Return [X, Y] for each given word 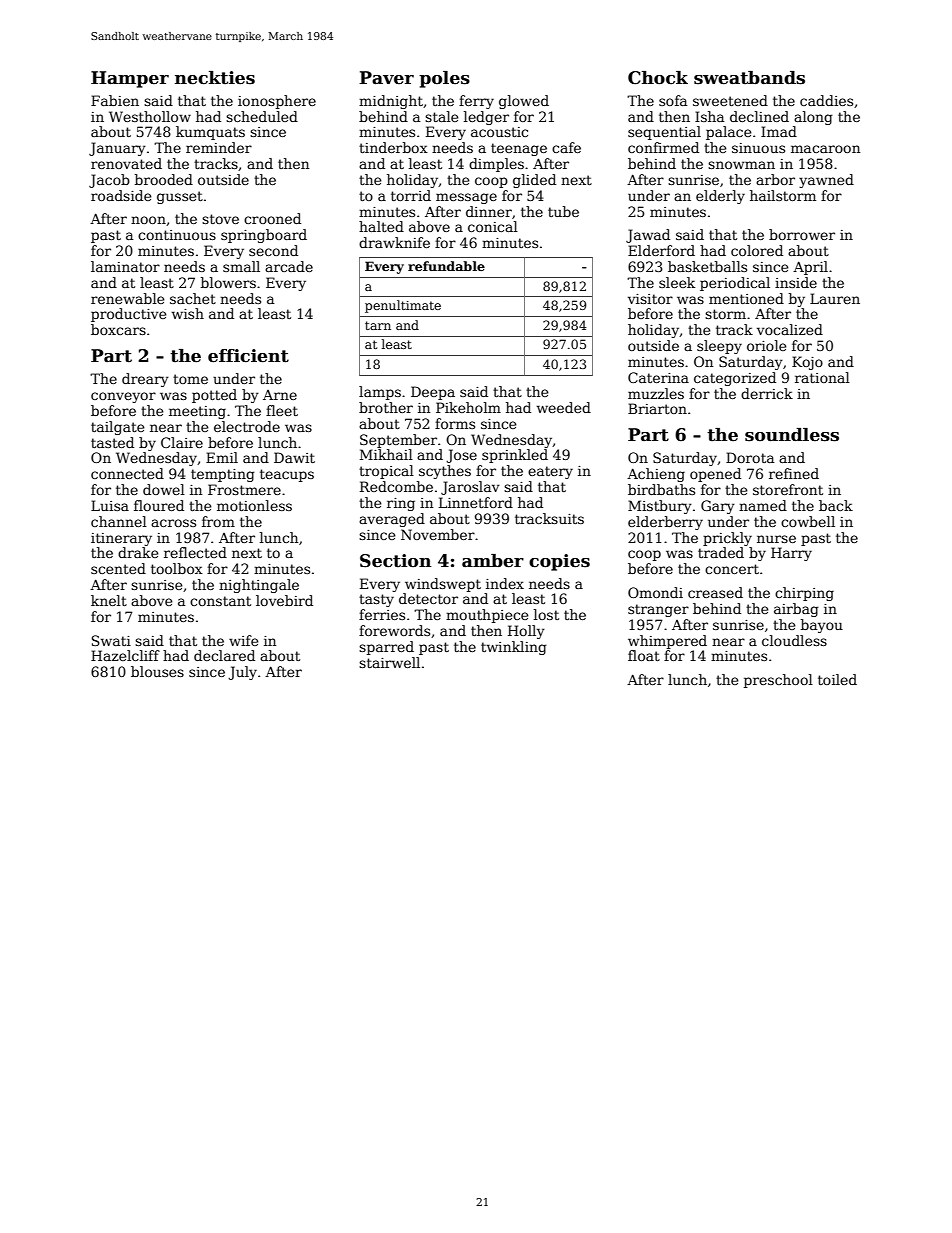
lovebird [284, 600]
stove [220, 219]
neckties [215, 78]
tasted [112, 442]
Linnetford [476, 502]
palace [729, 133]
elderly [720, 197]
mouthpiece [487, 616]
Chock [658, 78]
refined [794, 473]
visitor [650, 299]
